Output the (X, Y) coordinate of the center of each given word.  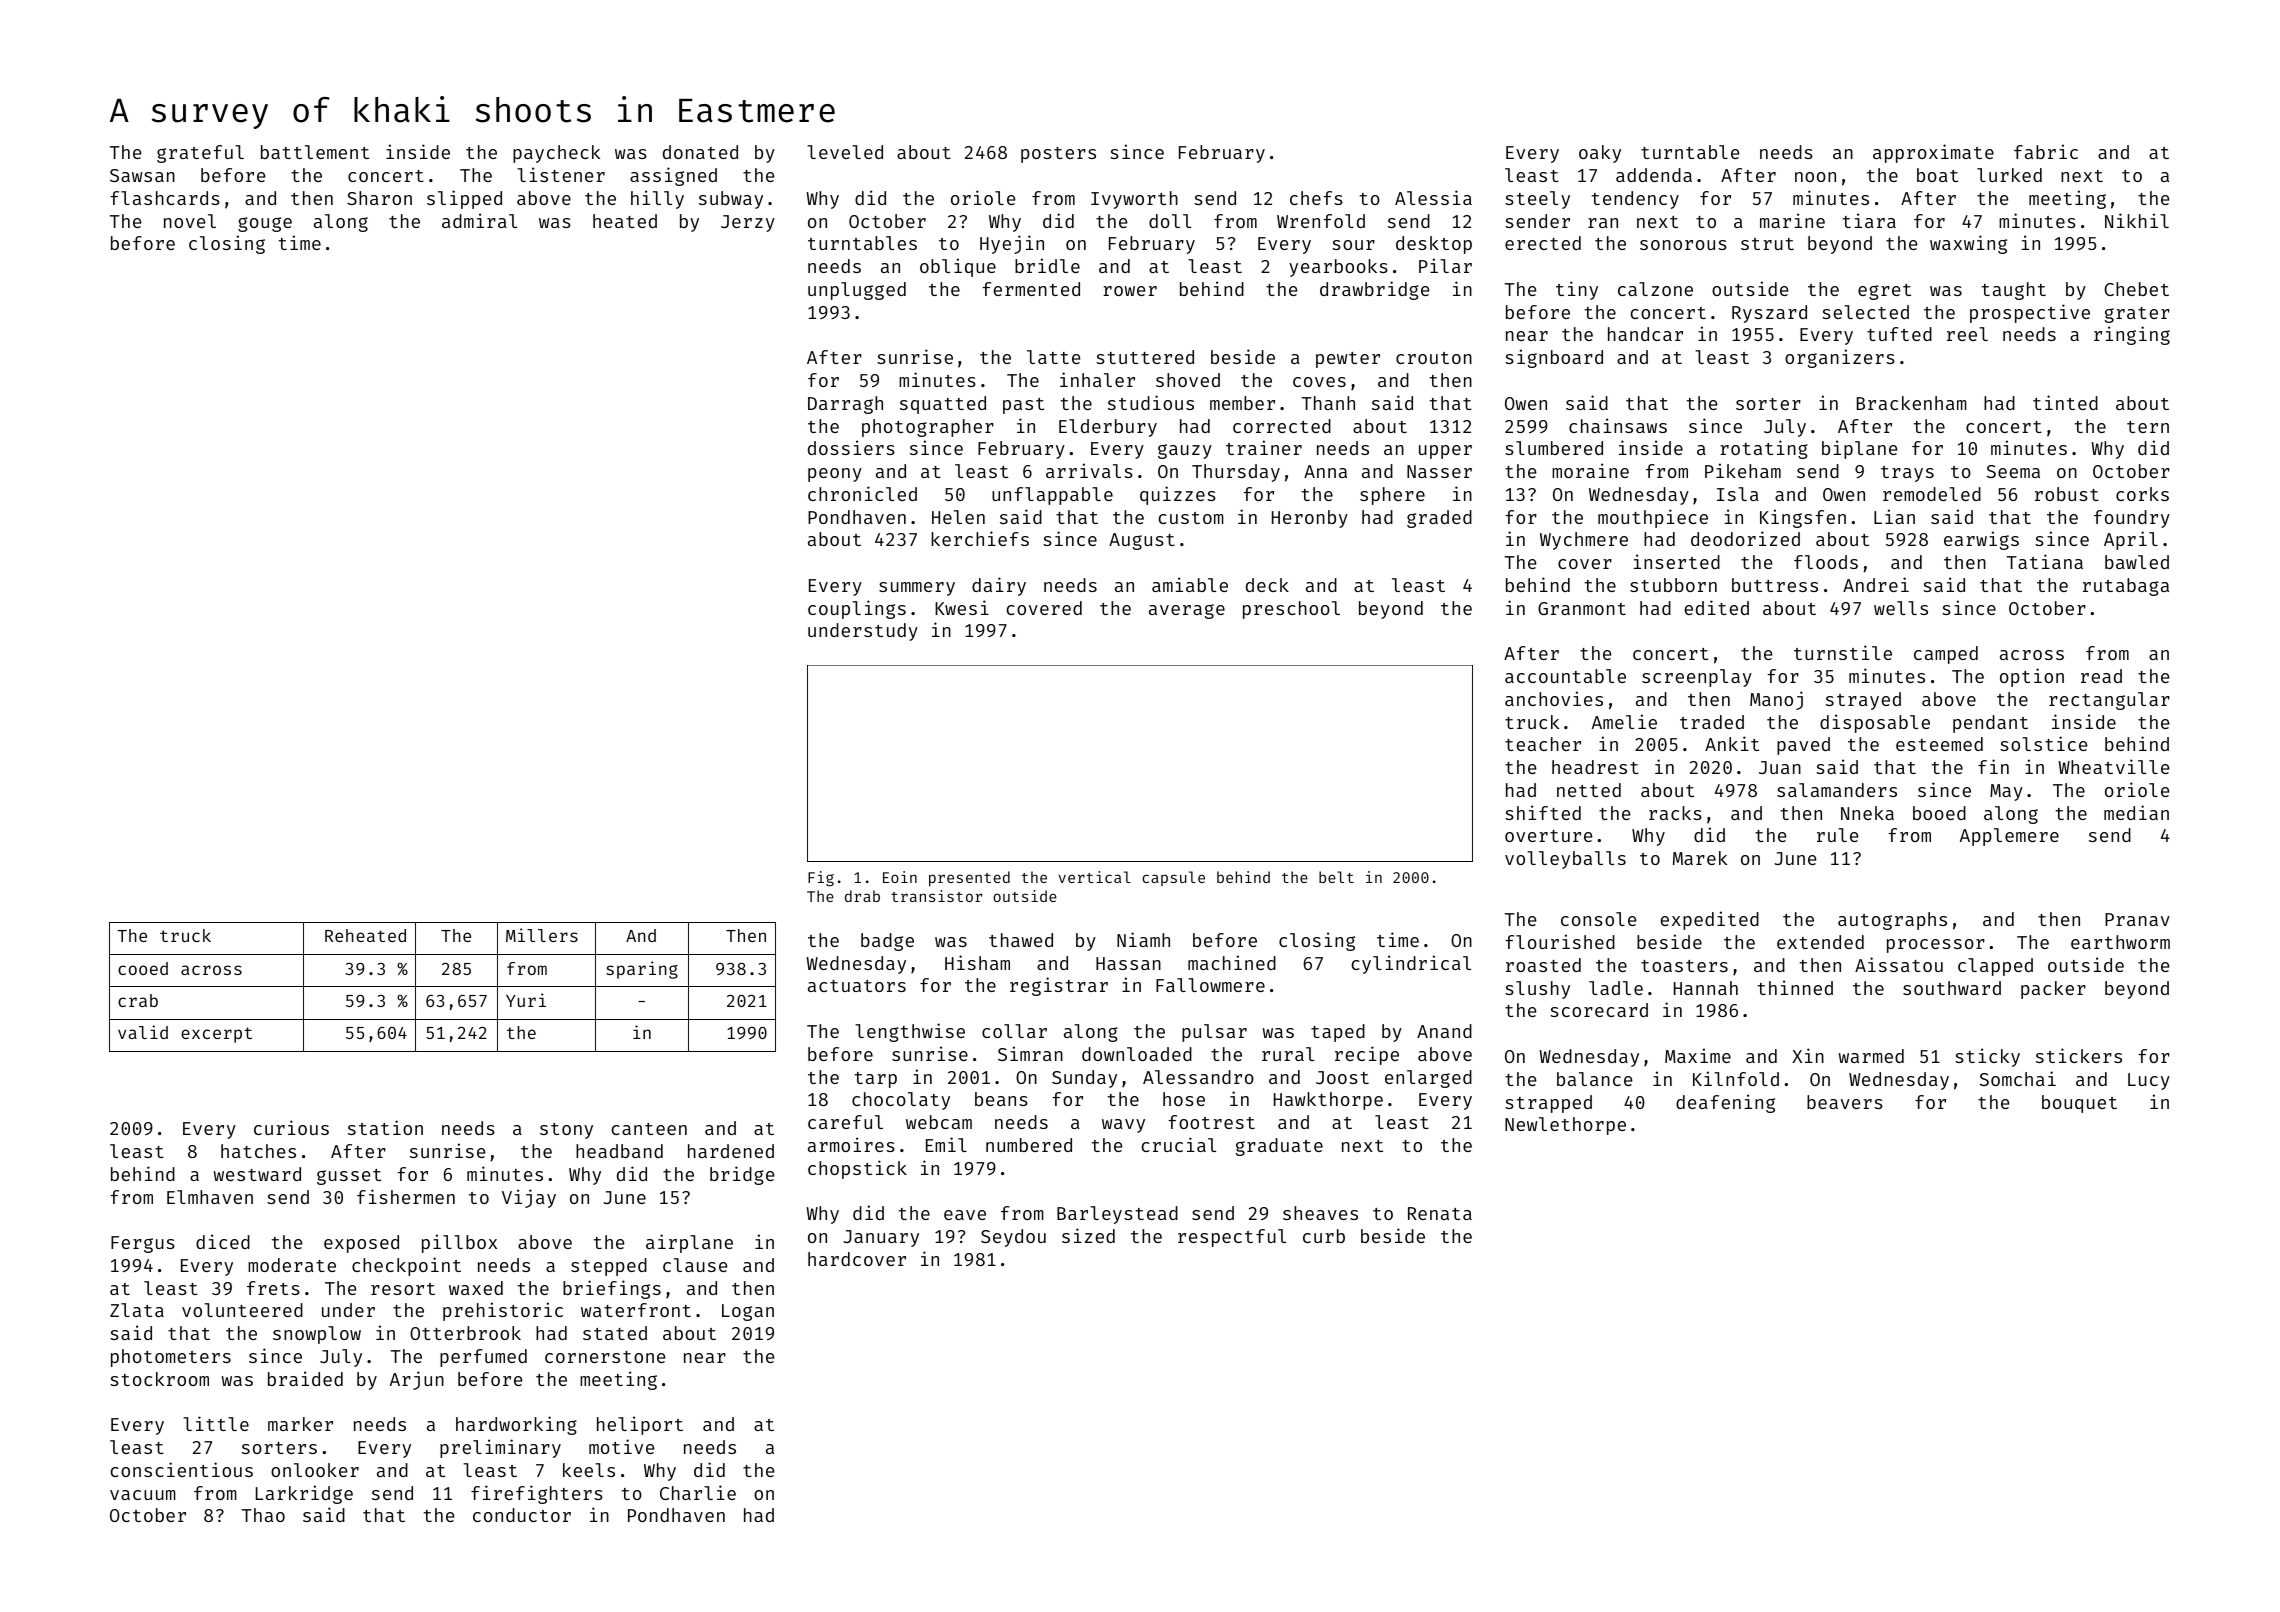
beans (1001, 1099)
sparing (642, 970)
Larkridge (304, 1494)
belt (1336, 877)
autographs (1892, 921)
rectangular (2109, 701)
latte (1053, 357)
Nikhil (2137, 220)
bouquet (2079, 1104)
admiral (479, 220)
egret (1884, 292)
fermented (1031, 289)
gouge (265, 224)
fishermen (406, 1196)
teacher (1543, 744)
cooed (143, 968)
